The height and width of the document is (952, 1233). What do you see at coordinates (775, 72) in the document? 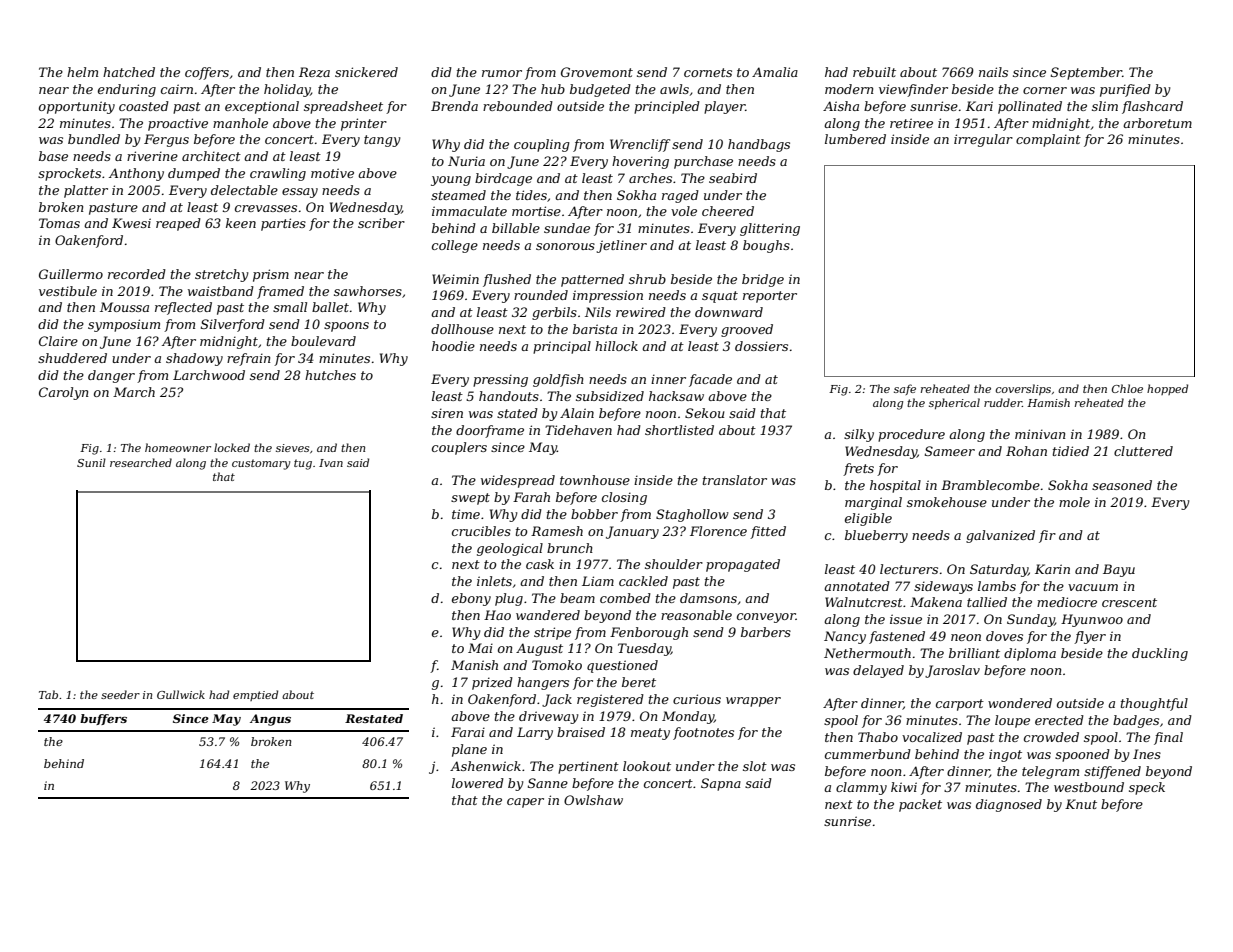
I see `Amalia` at bounding box center [775, 72].
